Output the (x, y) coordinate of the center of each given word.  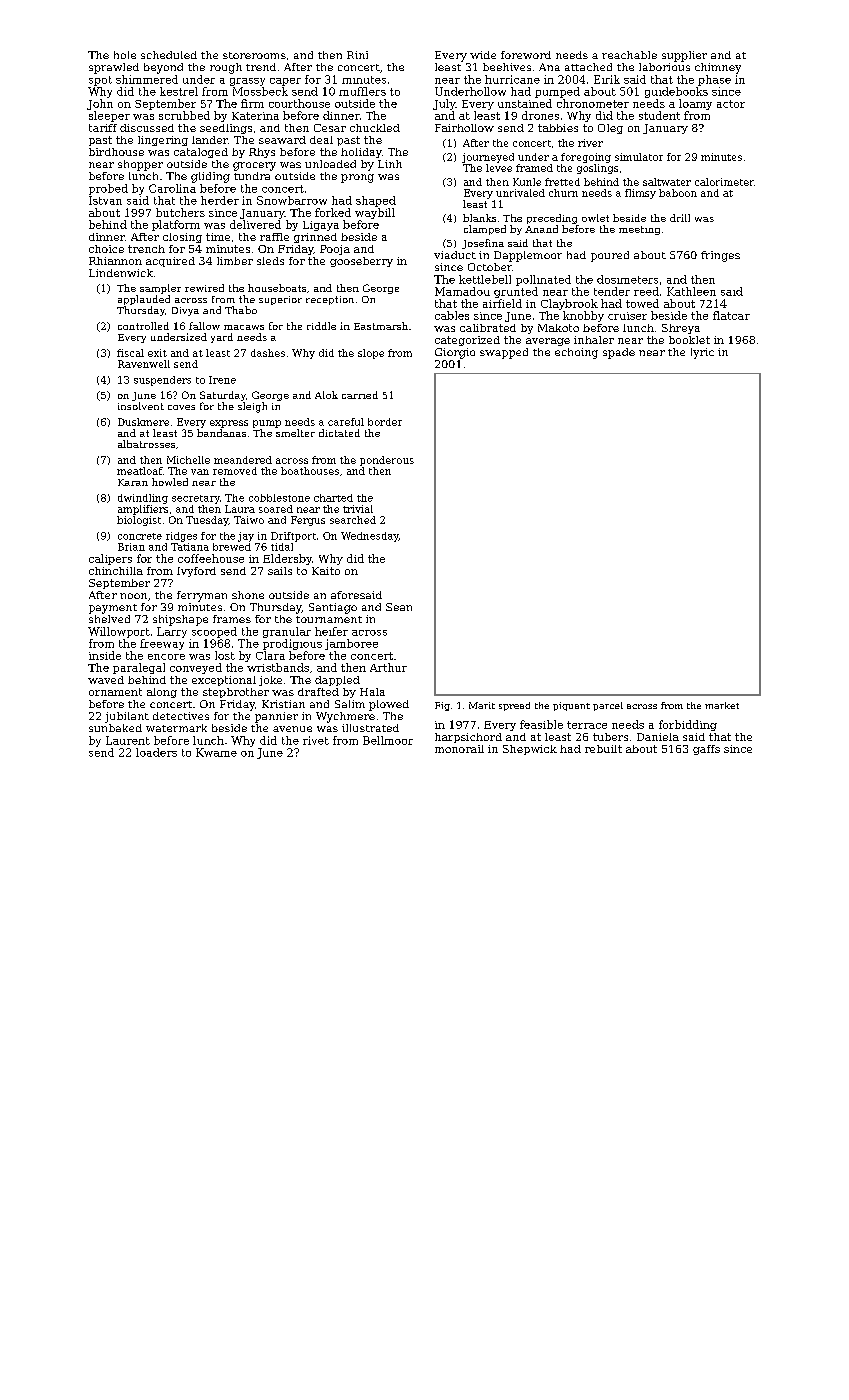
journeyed (488, 158)
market (722, 705)
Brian (131, 547)
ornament (115, 692)
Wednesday (370, 537)
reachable (629, 55)
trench (146, 249)
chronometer (593, 103)
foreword (526, 55)
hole (125, 55)
